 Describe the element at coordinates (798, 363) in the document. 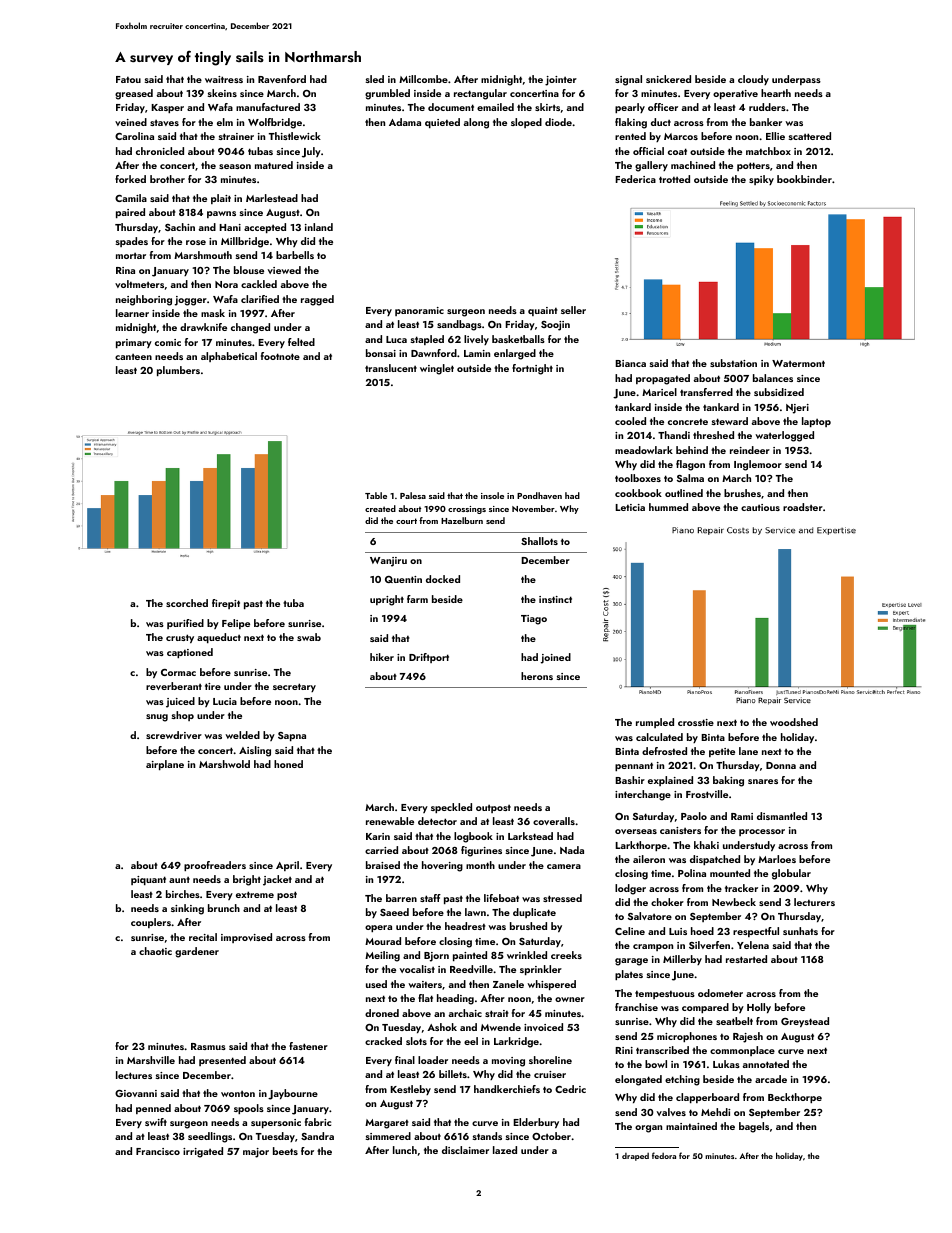

I see `Watermont` at that location.
